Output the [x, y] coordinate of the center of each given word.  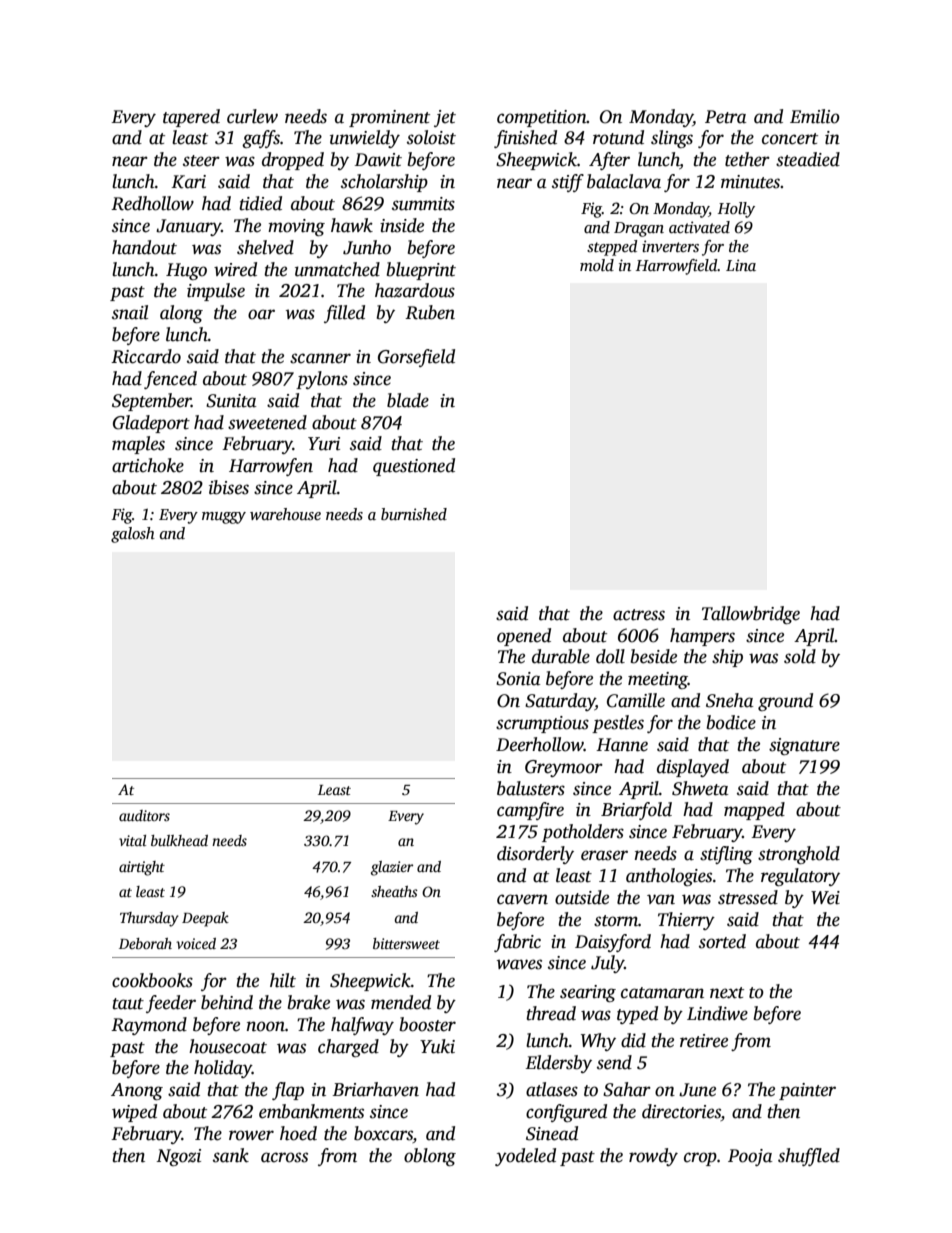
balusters [531, 788]
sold [800, 656]
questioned [414, 467]
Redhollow [152, 203]
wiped [134, 1113]
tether [747, 159]
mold [597, 265]
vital [132, 840]
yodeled [525, 1157]
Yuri [324, 444]
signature [804, 746]
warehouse [285, 514]
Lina [741, 265]
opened [524, 637]
